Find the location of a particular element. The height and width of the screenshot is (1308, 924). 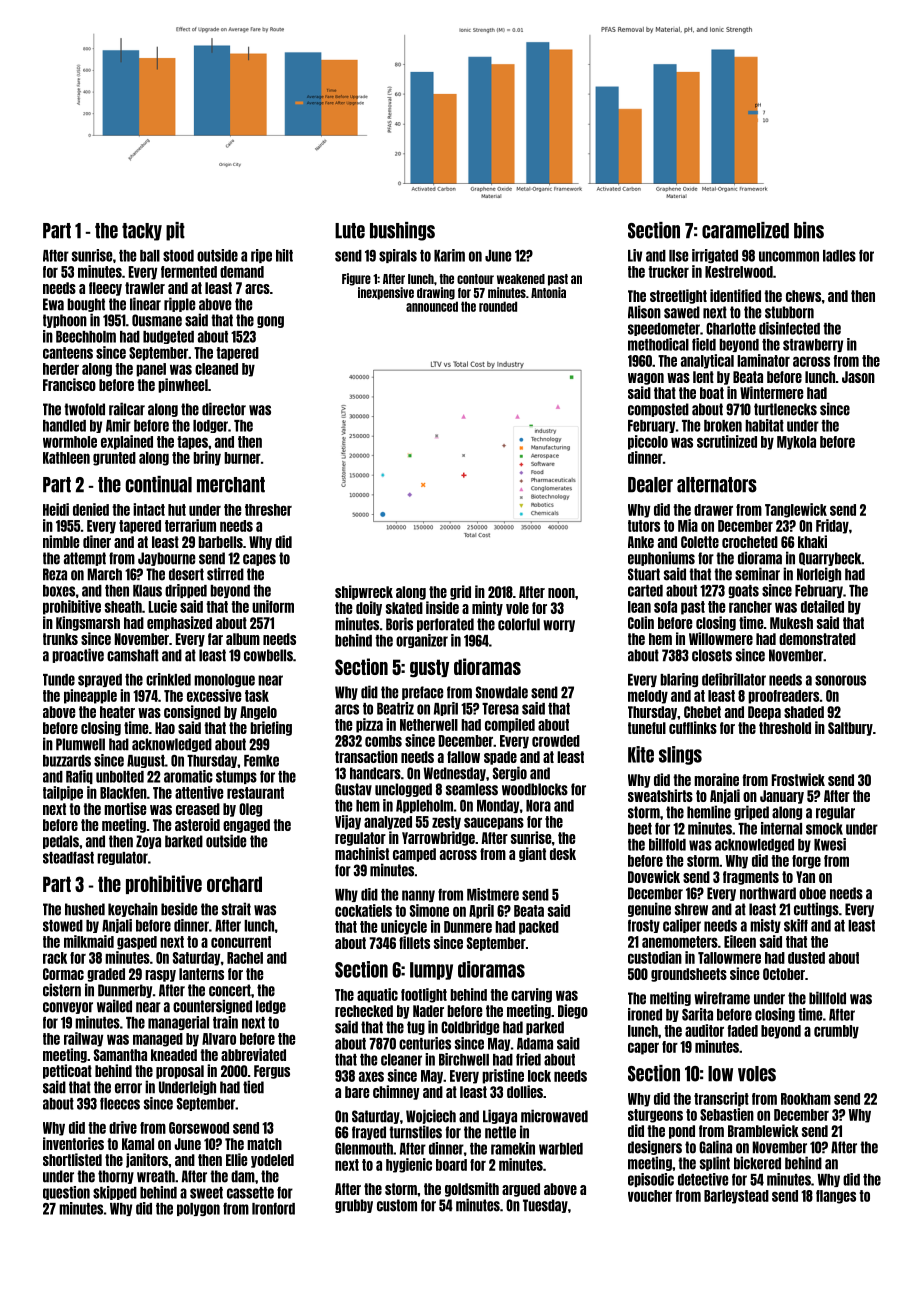

cowbells is located at coordinates (268, 655).
